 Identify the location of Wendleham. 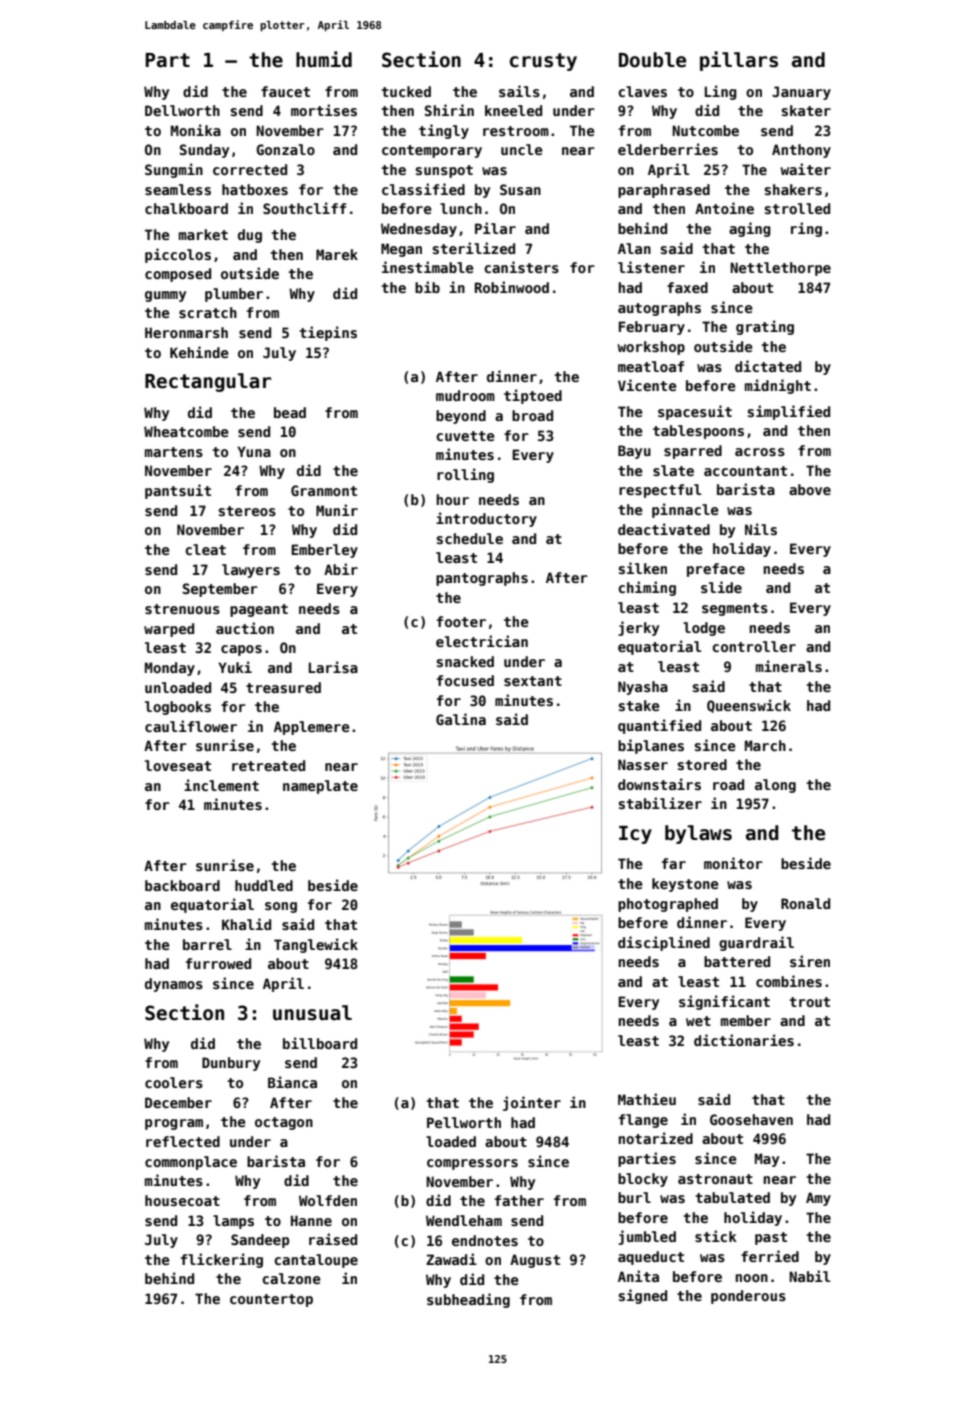
(464, 1220).
